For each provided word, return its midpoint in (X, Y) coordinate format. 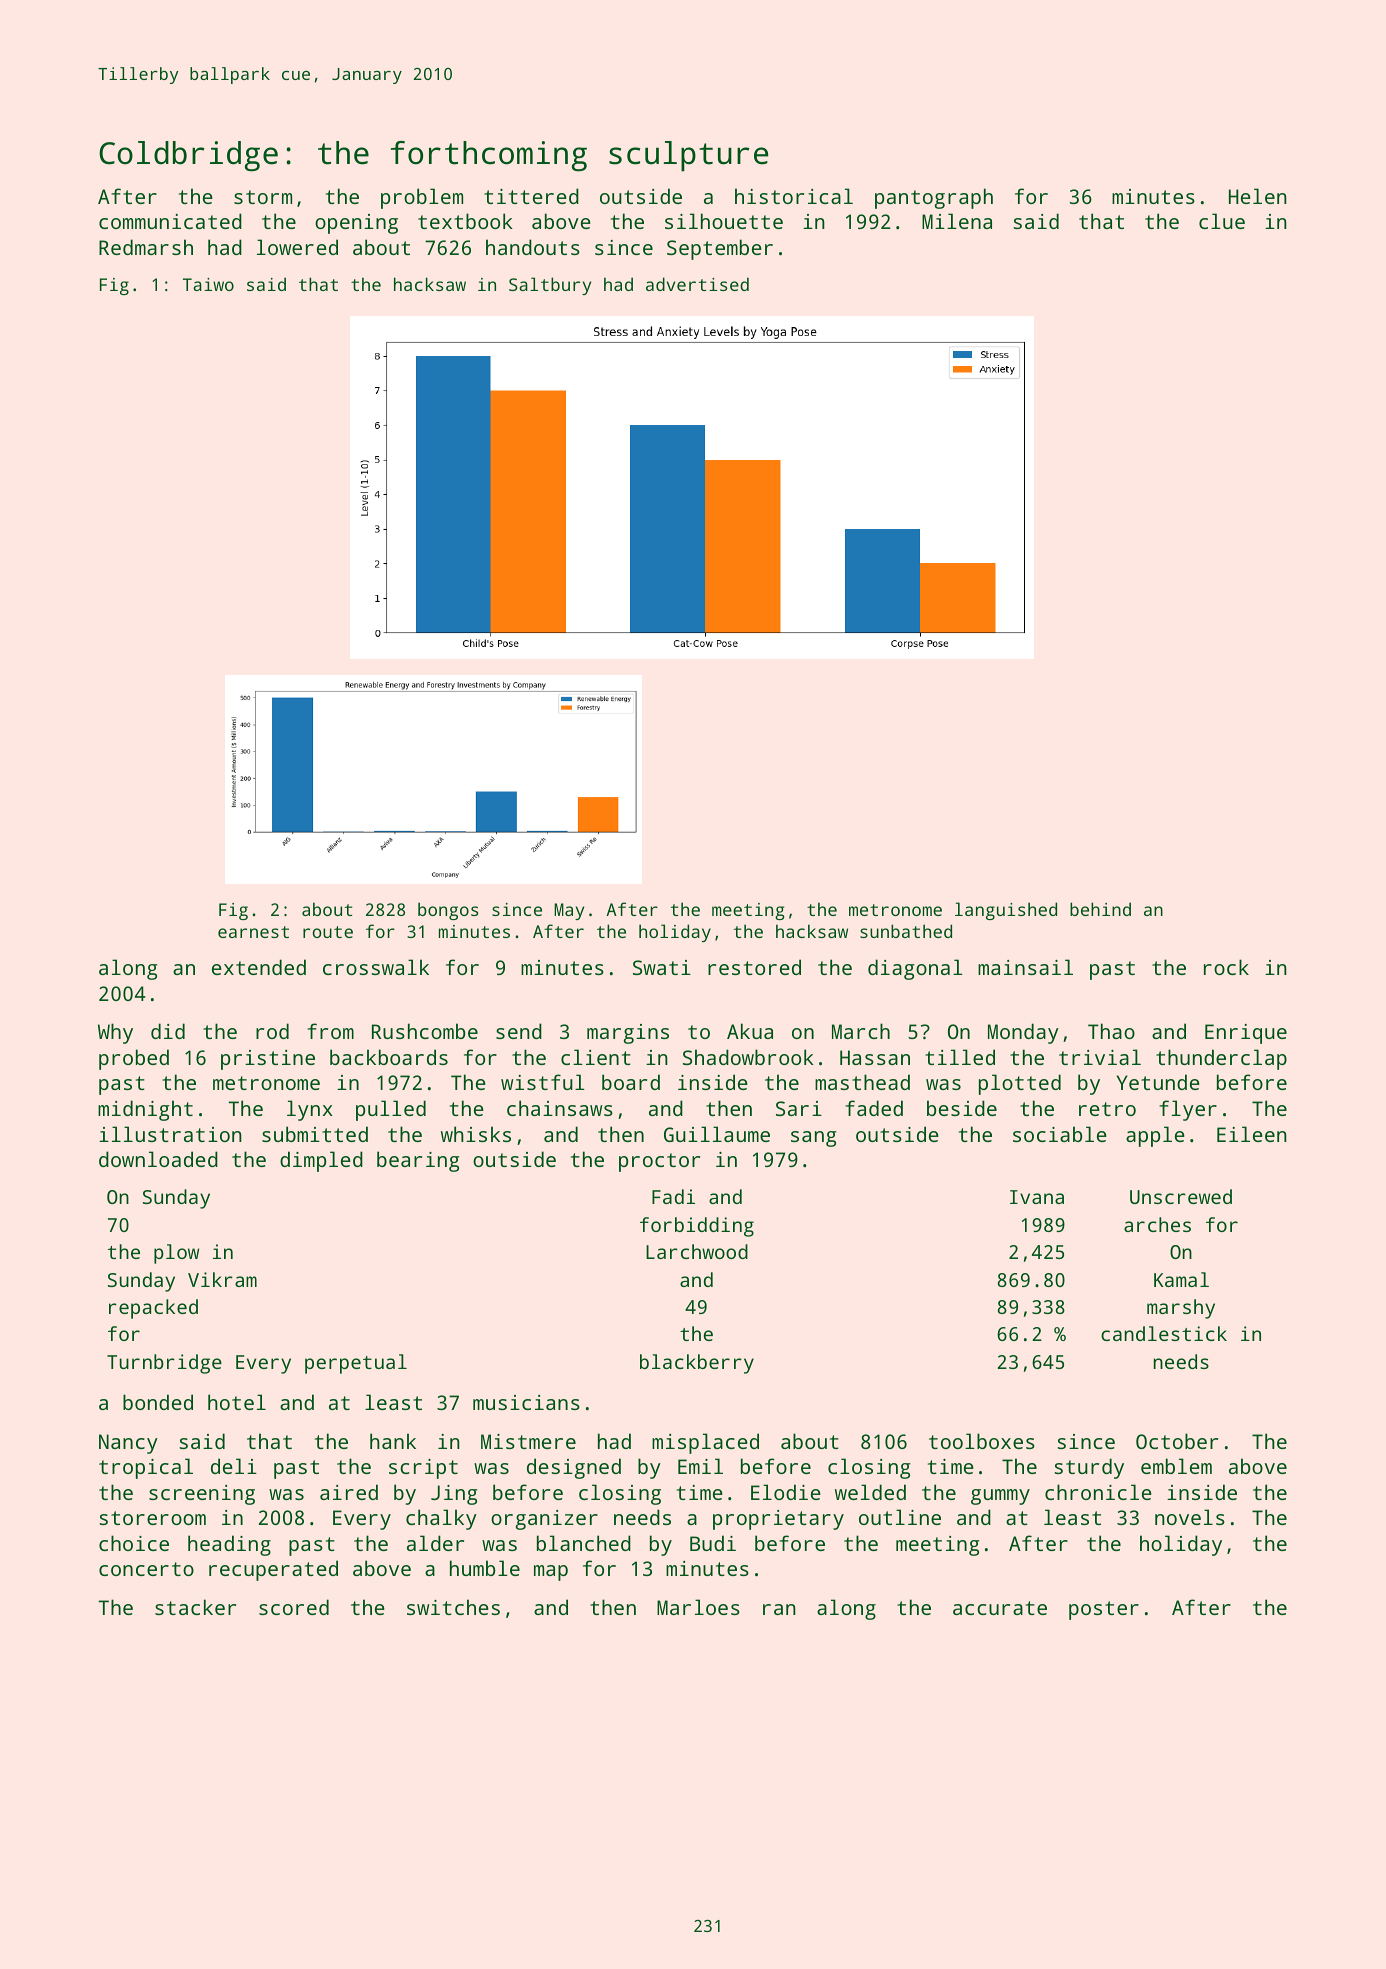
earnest (253, 932)
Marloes (698, 1607)
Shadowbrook (748, 1057)
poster (1104, 1610)
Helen (1258, 196)
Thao (1111, 1031)
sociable (1060, 1134)
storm (263, 197)
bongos (448, 911)
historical (794, 196)
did (168, 1031)
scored (294, 1607)
